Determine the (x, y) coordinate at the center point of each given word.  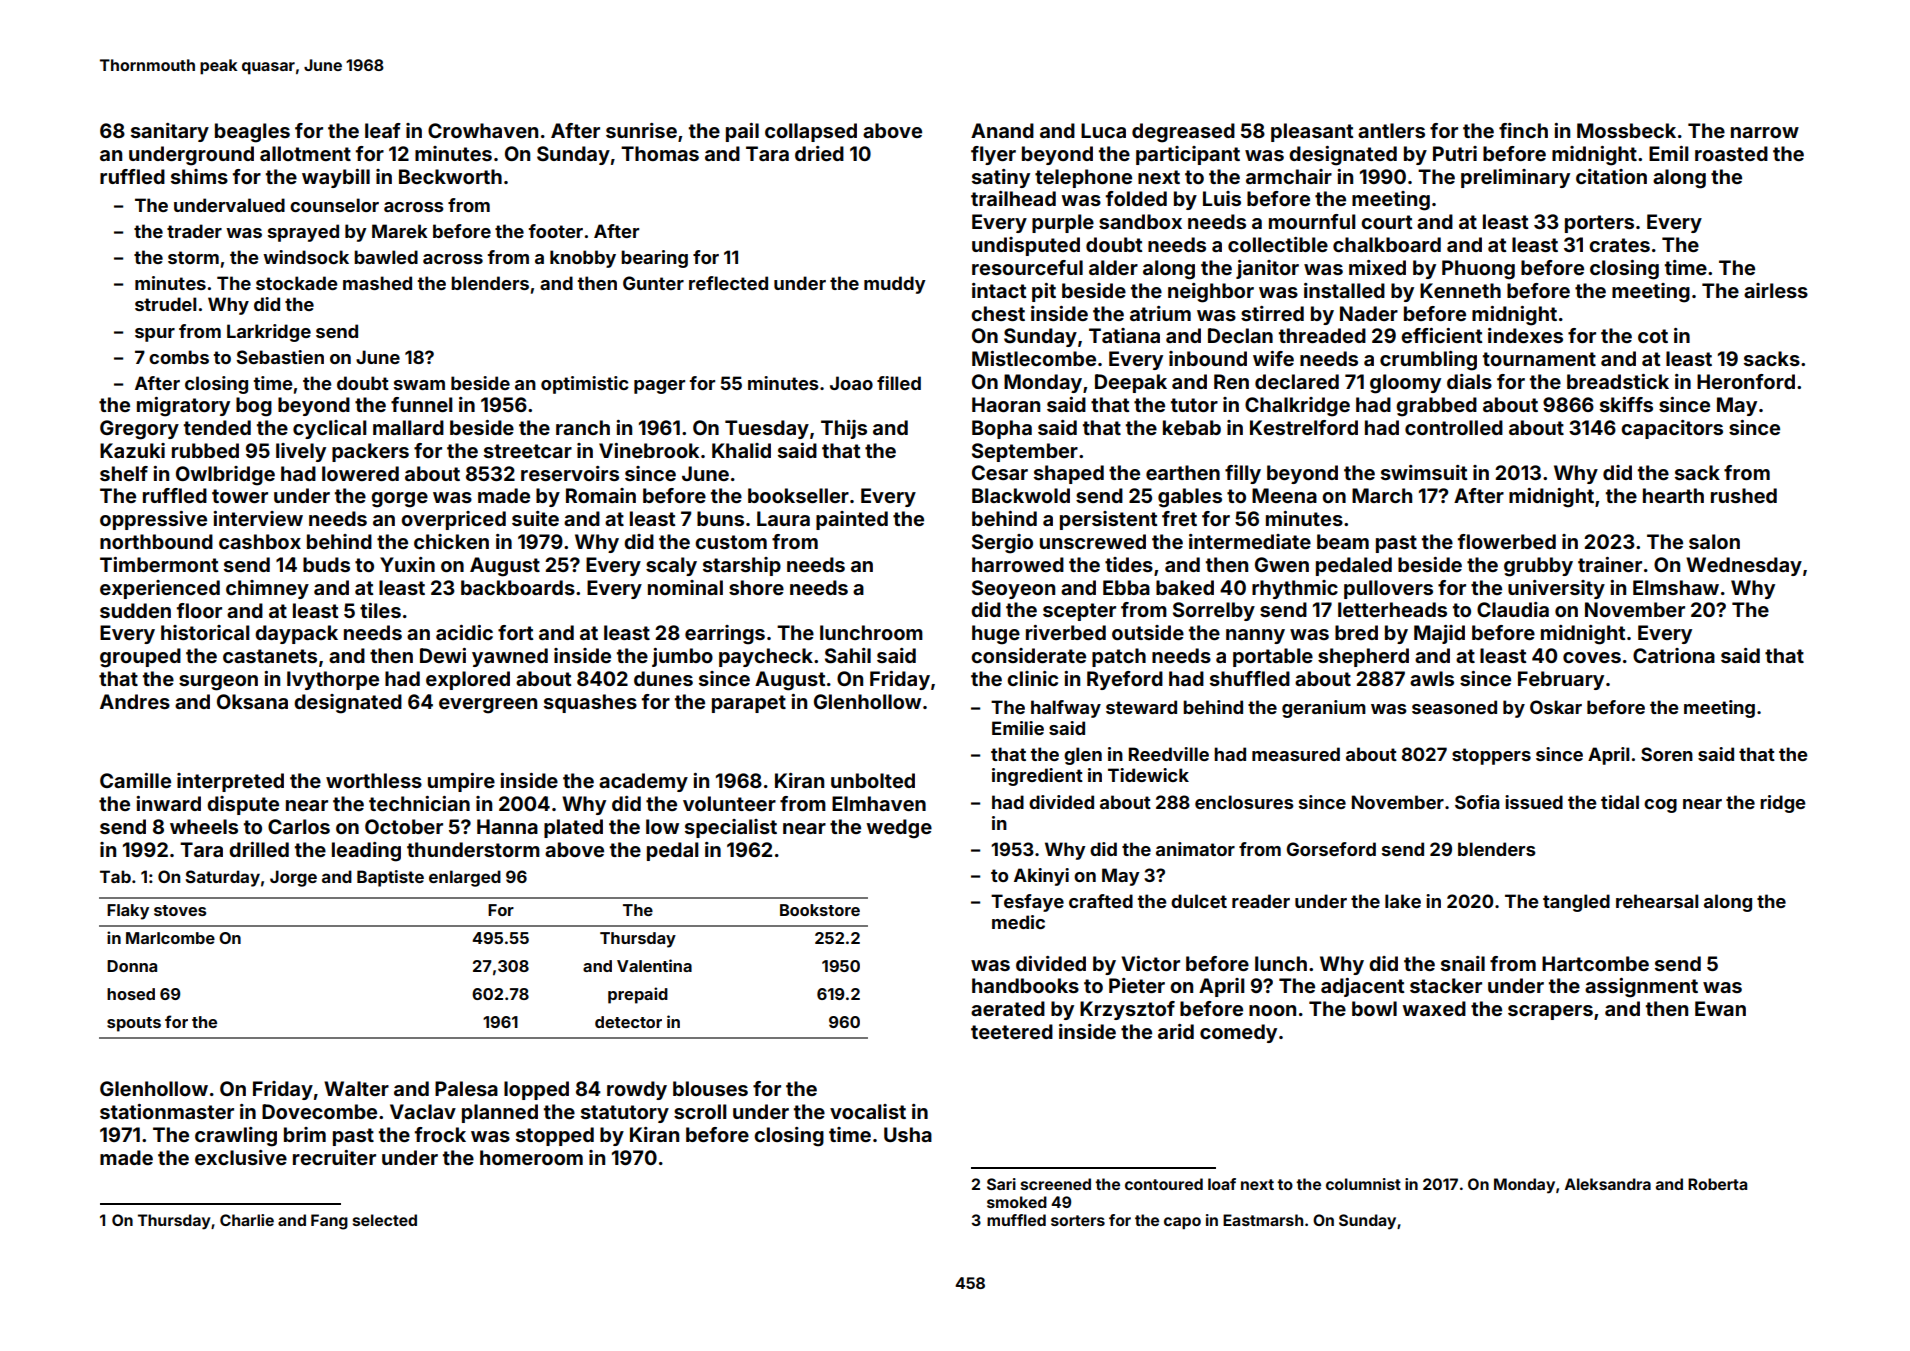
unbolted (873, 780)
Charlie (247, 1220)
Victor (1150, 963)
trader (194, 231)
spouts (134, 1024)
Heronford (1746, 381)
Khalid (741, 450)
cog (1660, 806)
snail (1463, 963)
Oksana (252, 701)
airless (1776, 290)
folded (1136, 198)
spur (155, 335)
